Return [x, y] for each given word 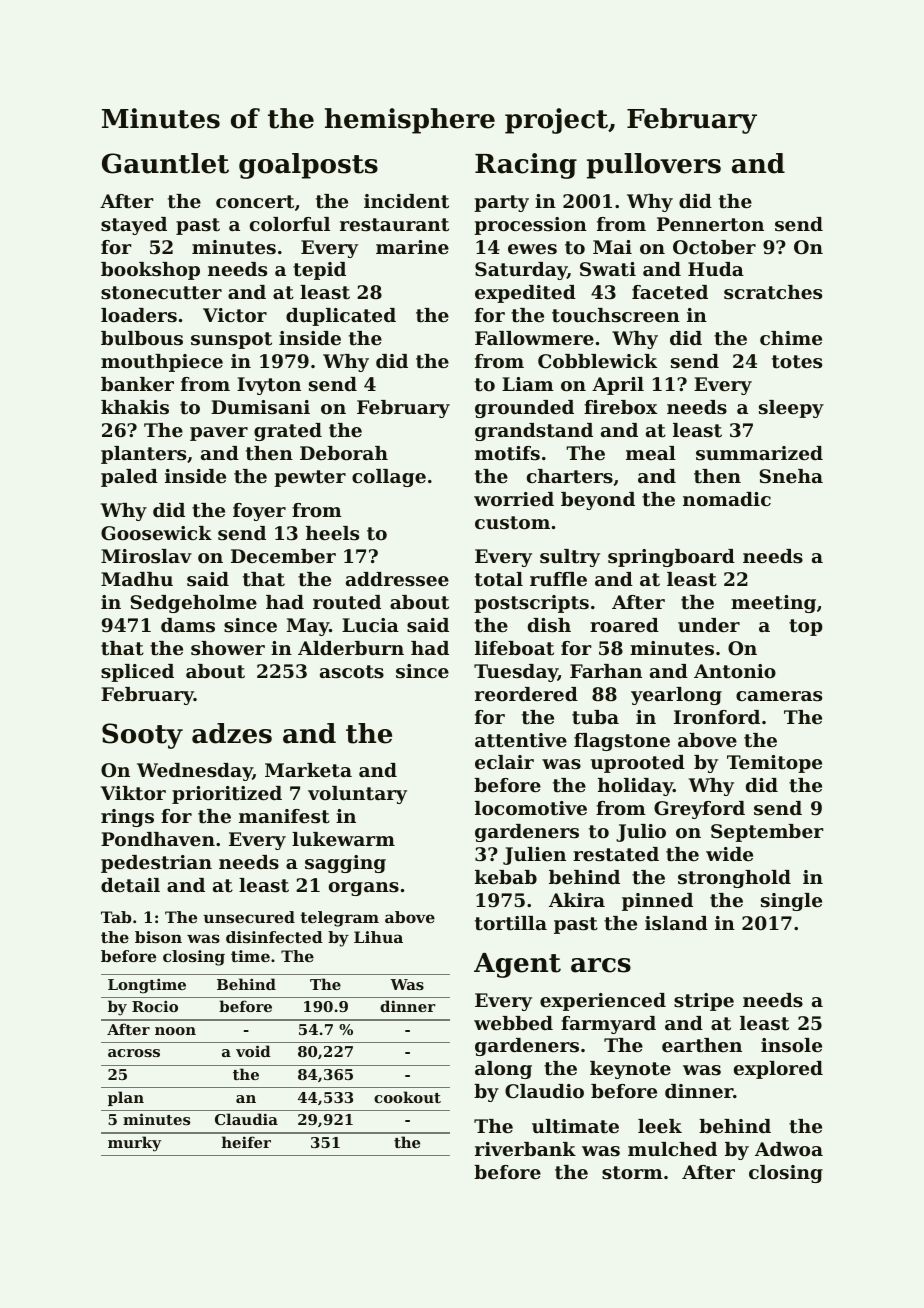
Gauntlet [165, 163]
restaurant [394, 225]
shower [228, 648]
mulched [672, 1149]
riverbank [525, 1149]
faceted [670, 292]
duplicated [341, 317]
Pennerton [710, 224]
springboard [671, 558]
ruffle [558, 579]
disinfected [274, 937]
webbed [513, 1023]
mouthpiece [162, 363]
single [791, 902]
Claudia [246, 1119]
